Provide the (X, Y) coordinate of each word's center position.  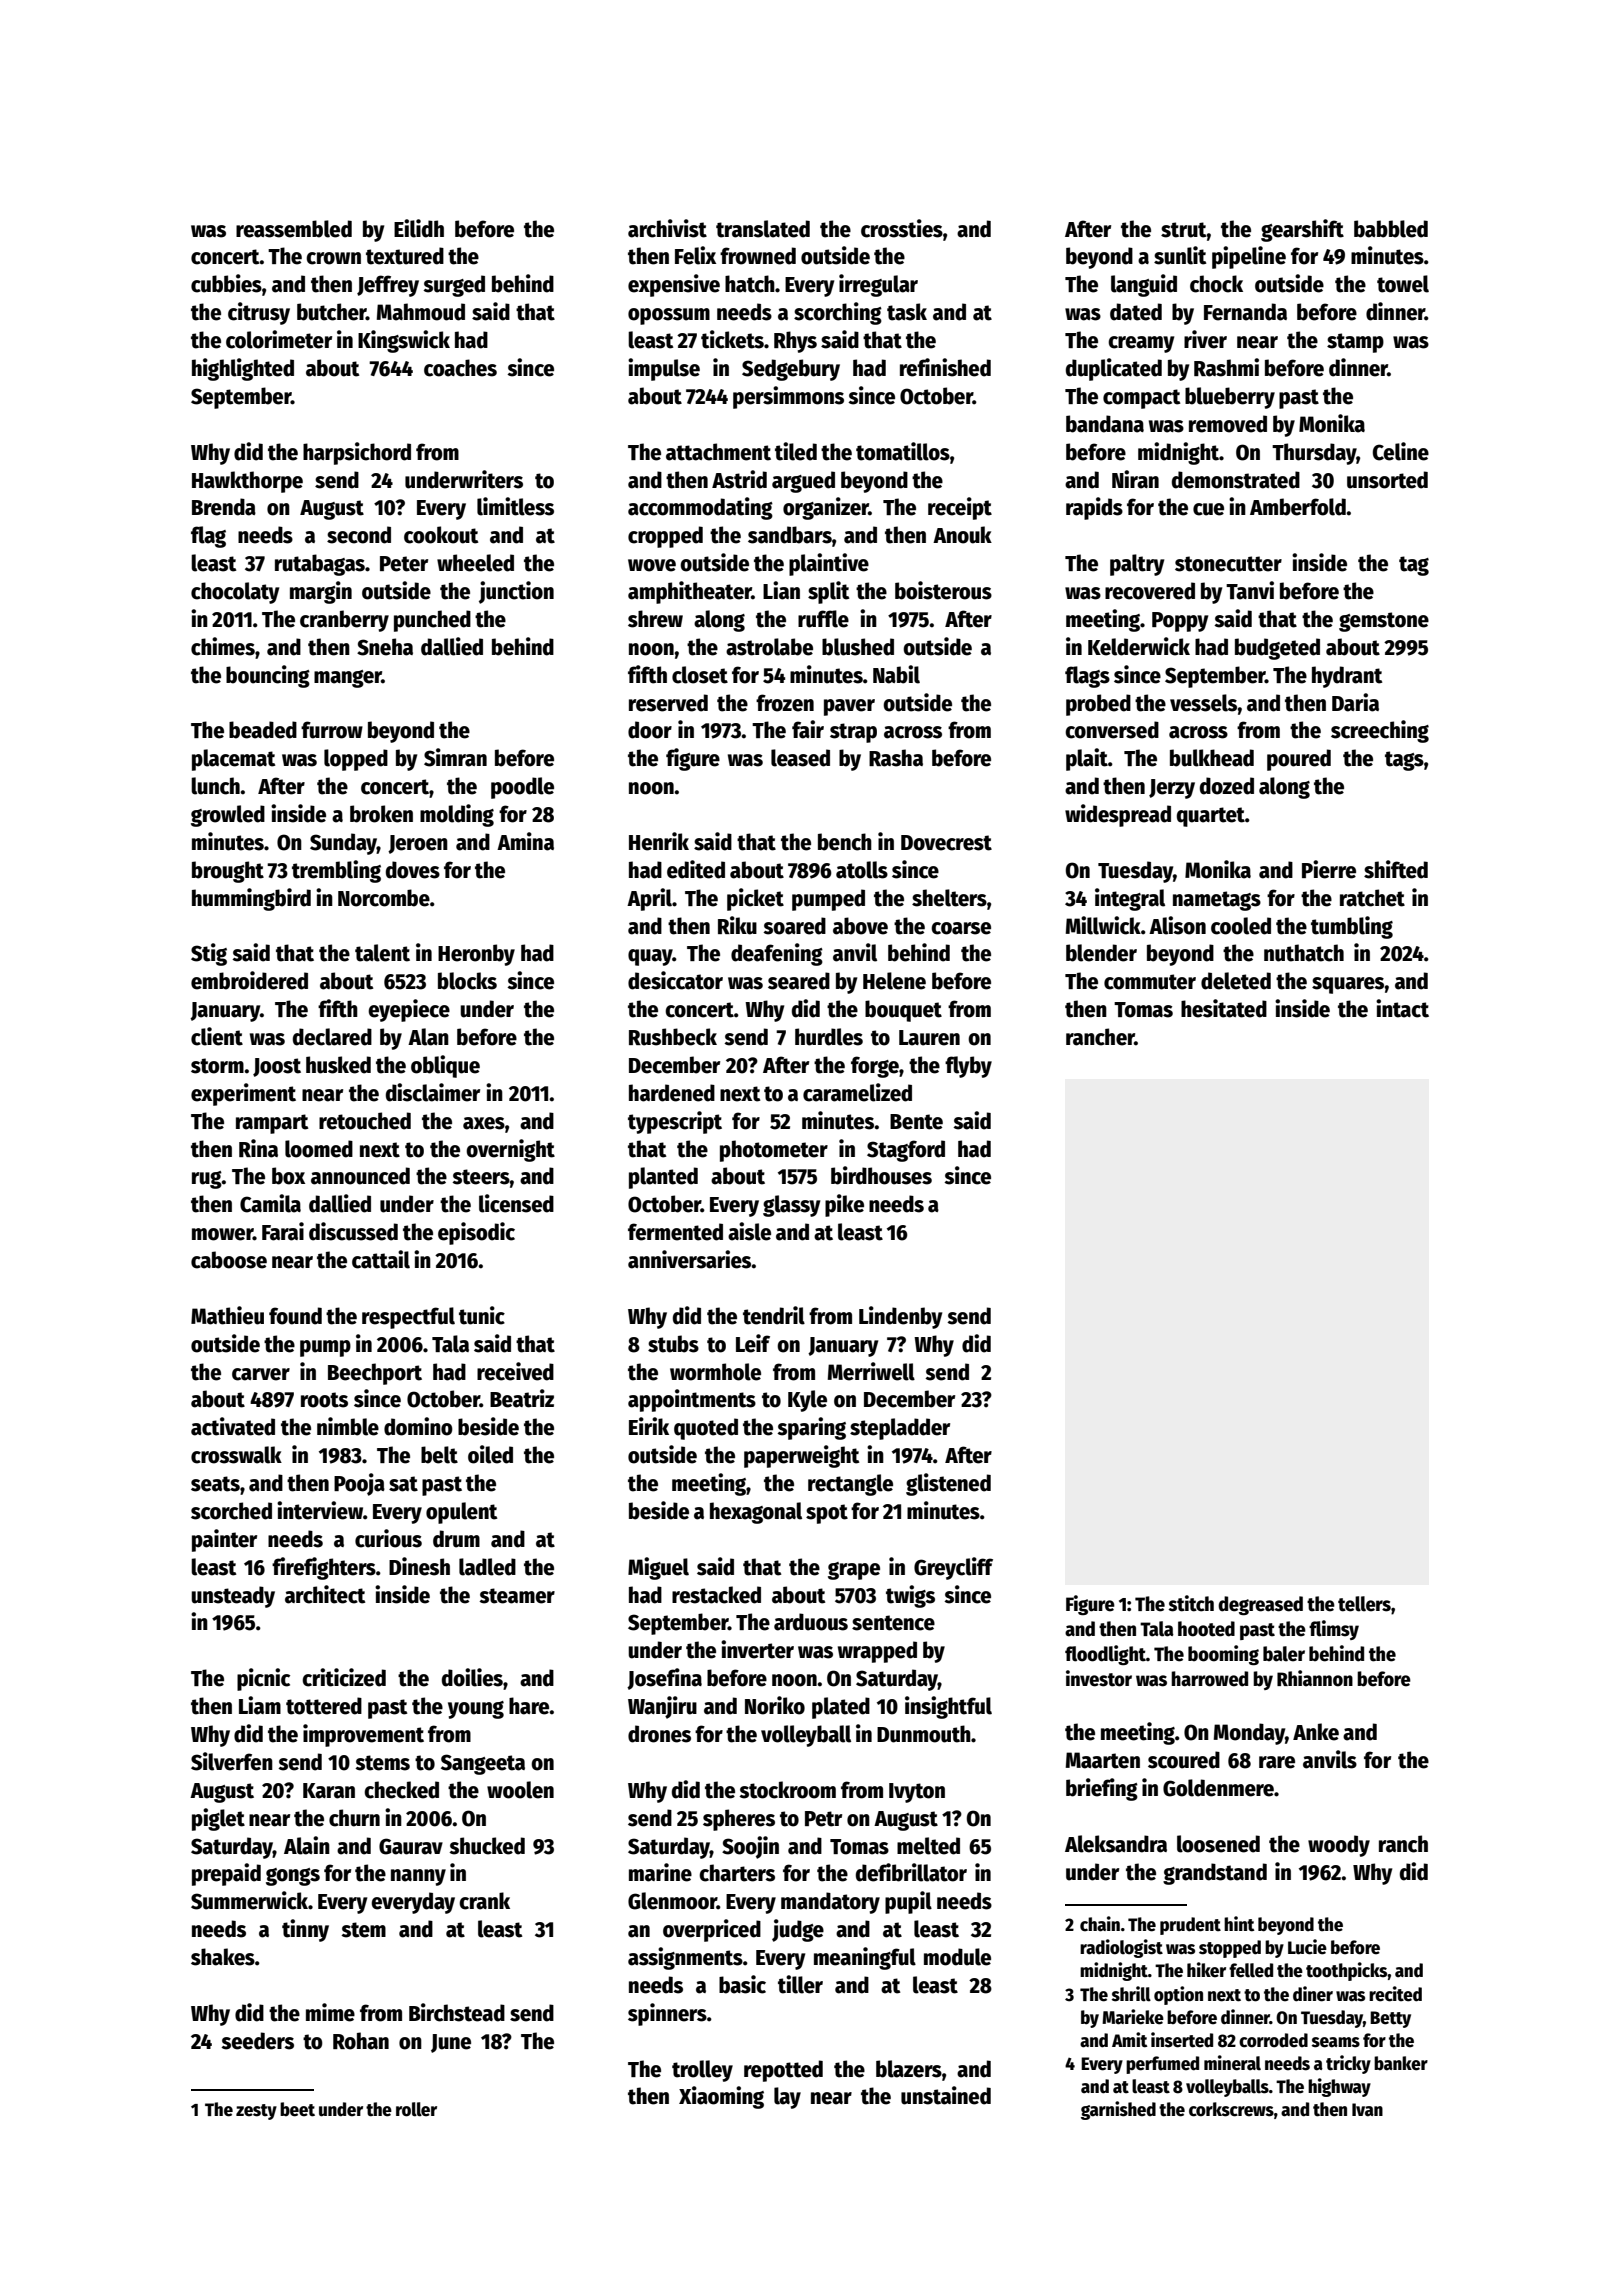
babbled (1391, 229)
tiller (800, 1984)
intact (1402, 1008)
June (451, 2043)
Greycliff (953, 1568)
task (907, 312)
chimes (223, 646)
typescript (675, 1122)
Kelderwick (1139, 646)
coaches (460, 368)
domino (418, 1426)
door (650, 730)
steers (481, 1177)
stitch (1191, 1603)
